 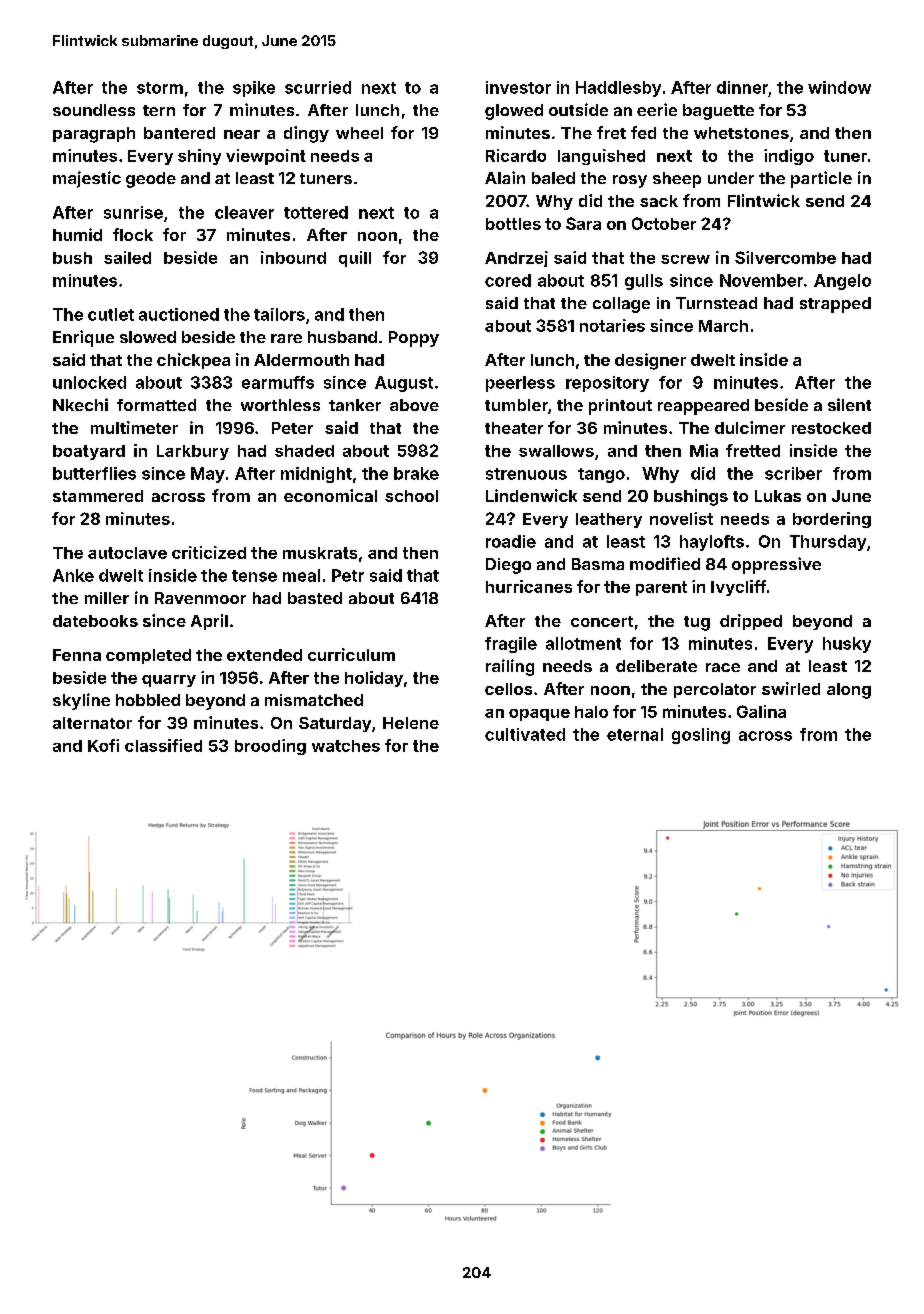 I want to click on Silvercombe, so click(x=785, y=257).
